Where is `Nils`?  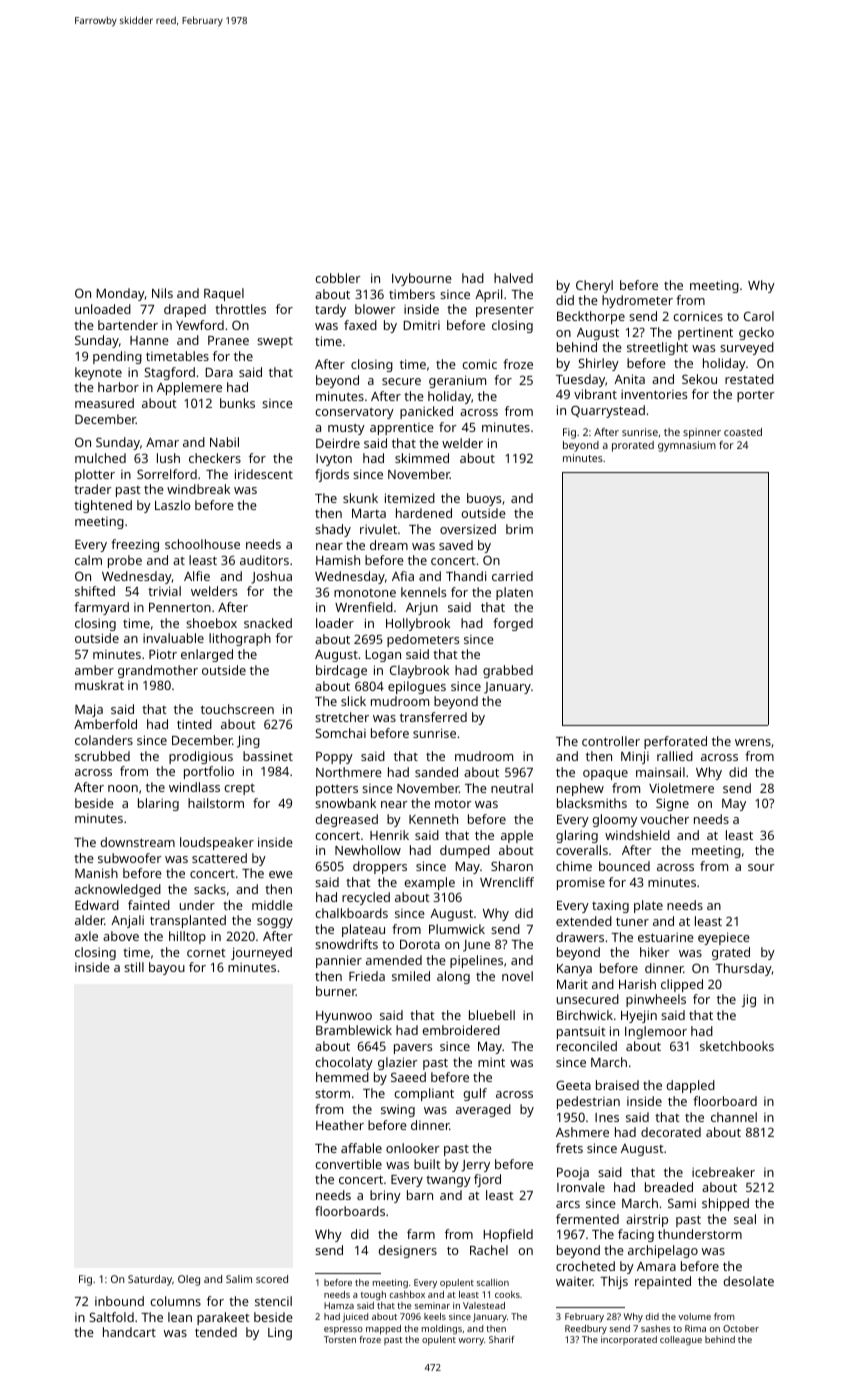 Nils is located at coordinates (162, 293).
